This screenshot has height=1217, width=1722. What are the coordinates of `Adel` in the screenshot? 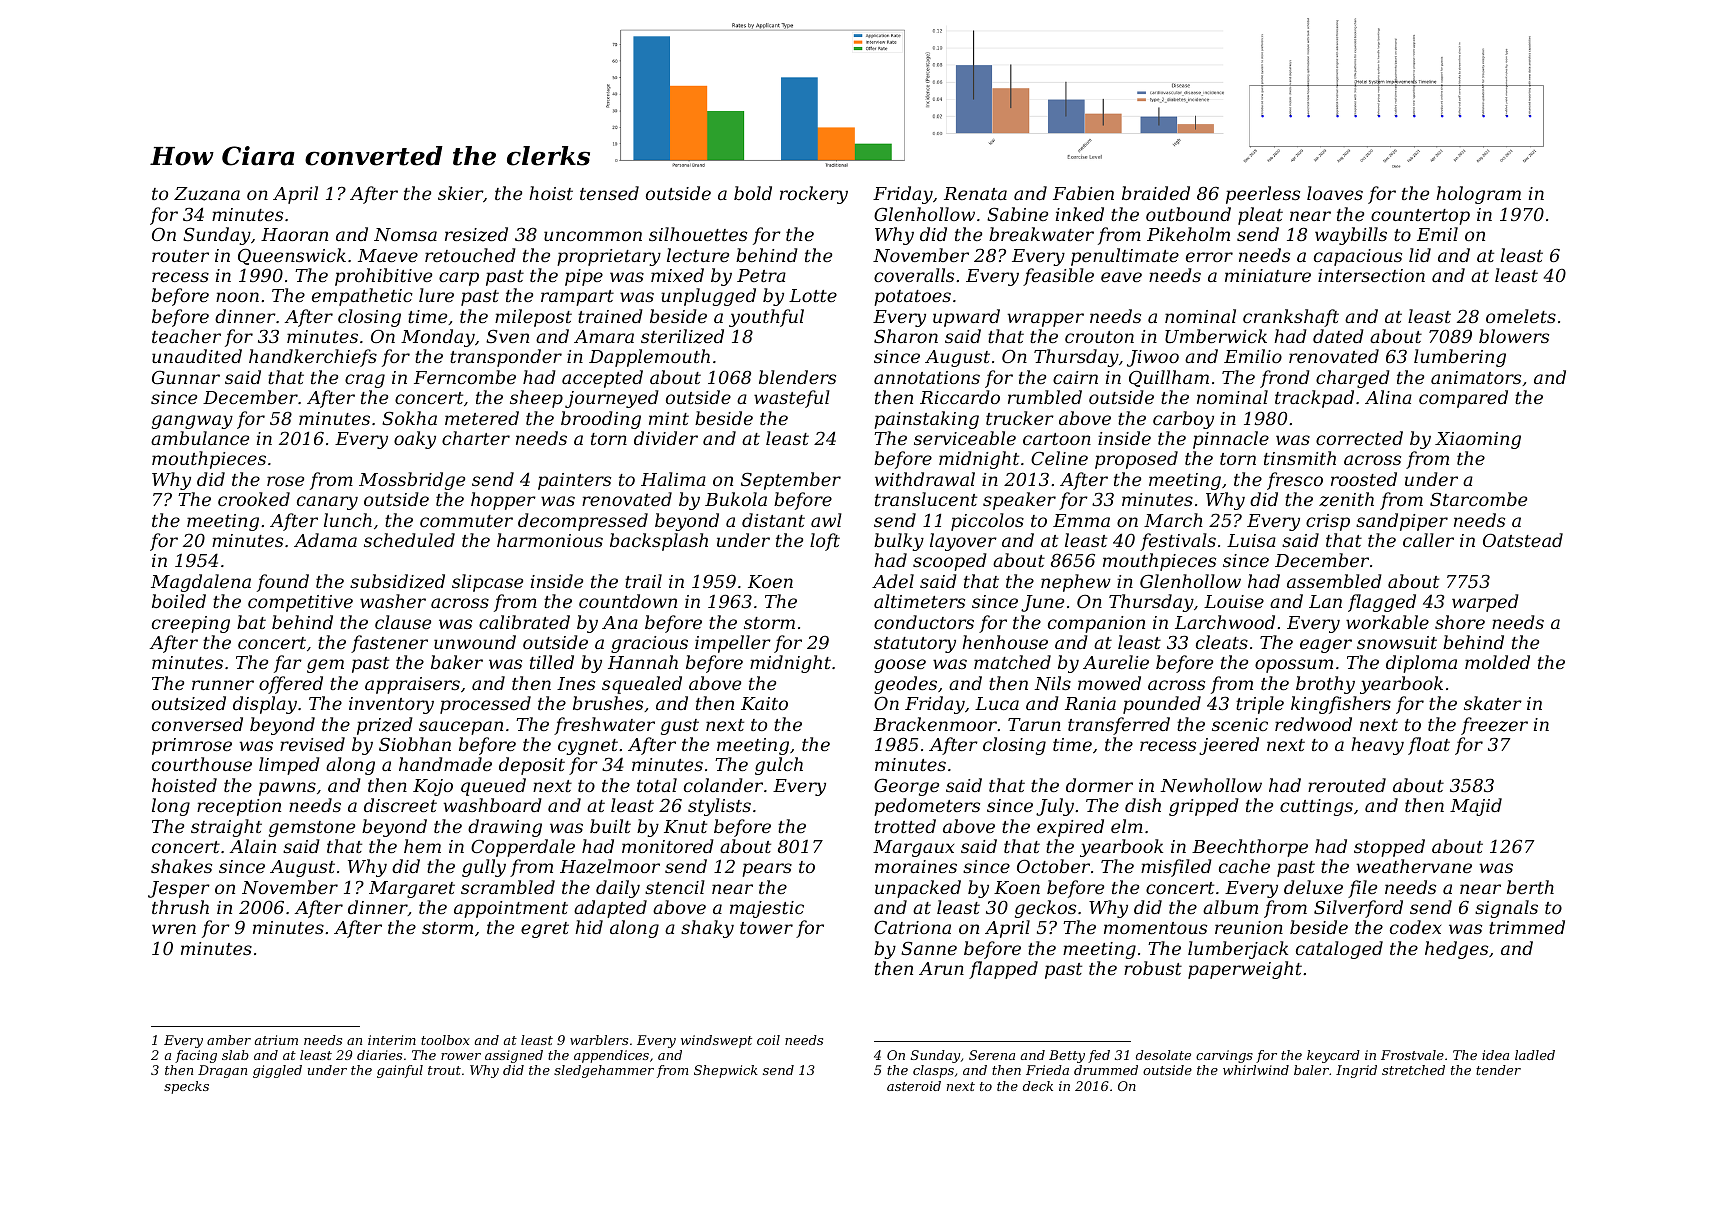 It's located at (893, 581).
